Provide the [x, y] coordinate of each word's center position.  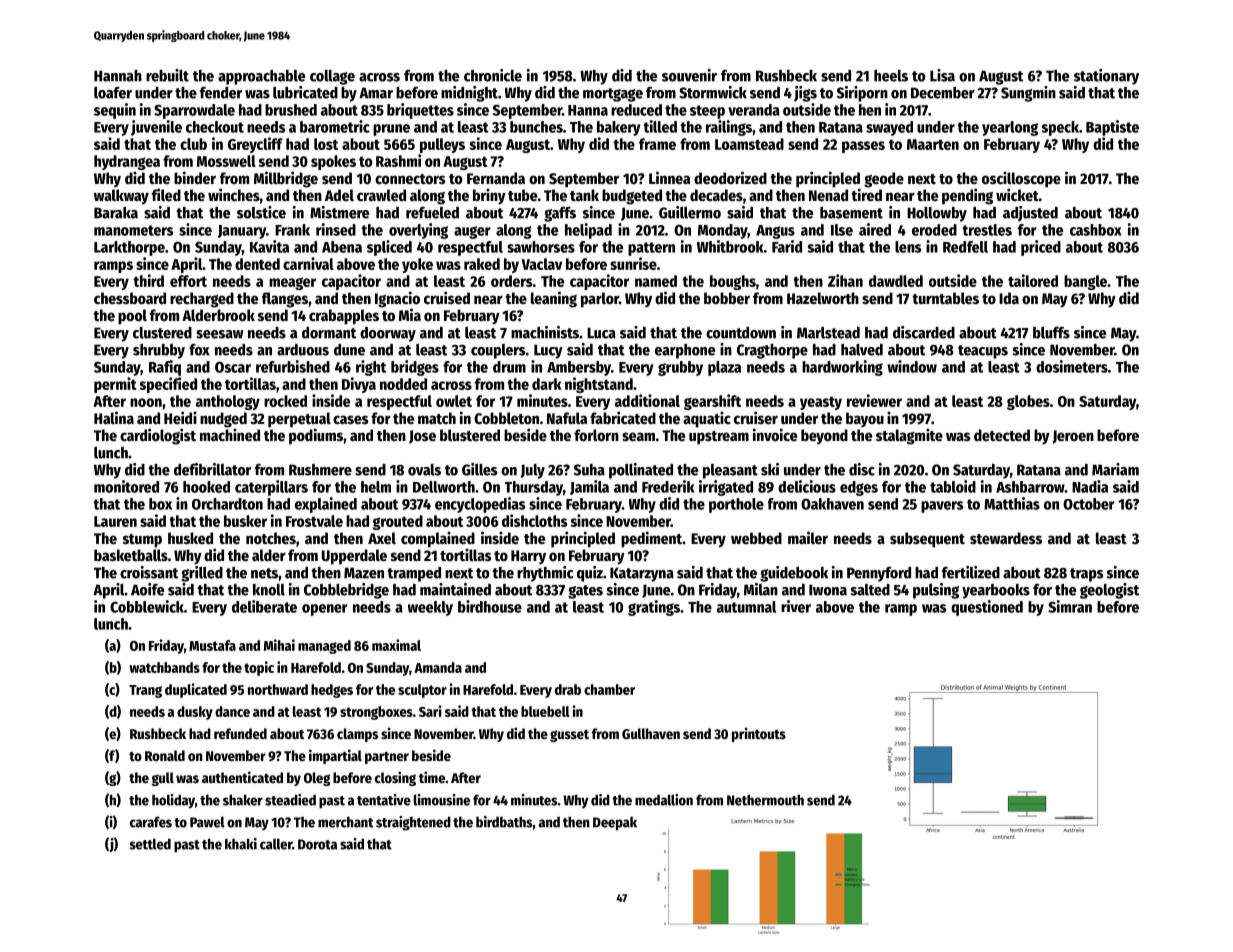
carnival [308, 263]
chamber [609, 689]
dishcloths [534, 520]
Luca [601, 333]
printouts [759, 734]
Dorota [317, 844]
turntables [945, 298]
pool [132, 317]
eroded [934, 230]
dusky [195, 713]
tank [584, 195]
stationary [1106, 77]
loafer [113, 92]
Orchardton [227, 504]
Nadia [1090, 486]
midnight [469, 94]
